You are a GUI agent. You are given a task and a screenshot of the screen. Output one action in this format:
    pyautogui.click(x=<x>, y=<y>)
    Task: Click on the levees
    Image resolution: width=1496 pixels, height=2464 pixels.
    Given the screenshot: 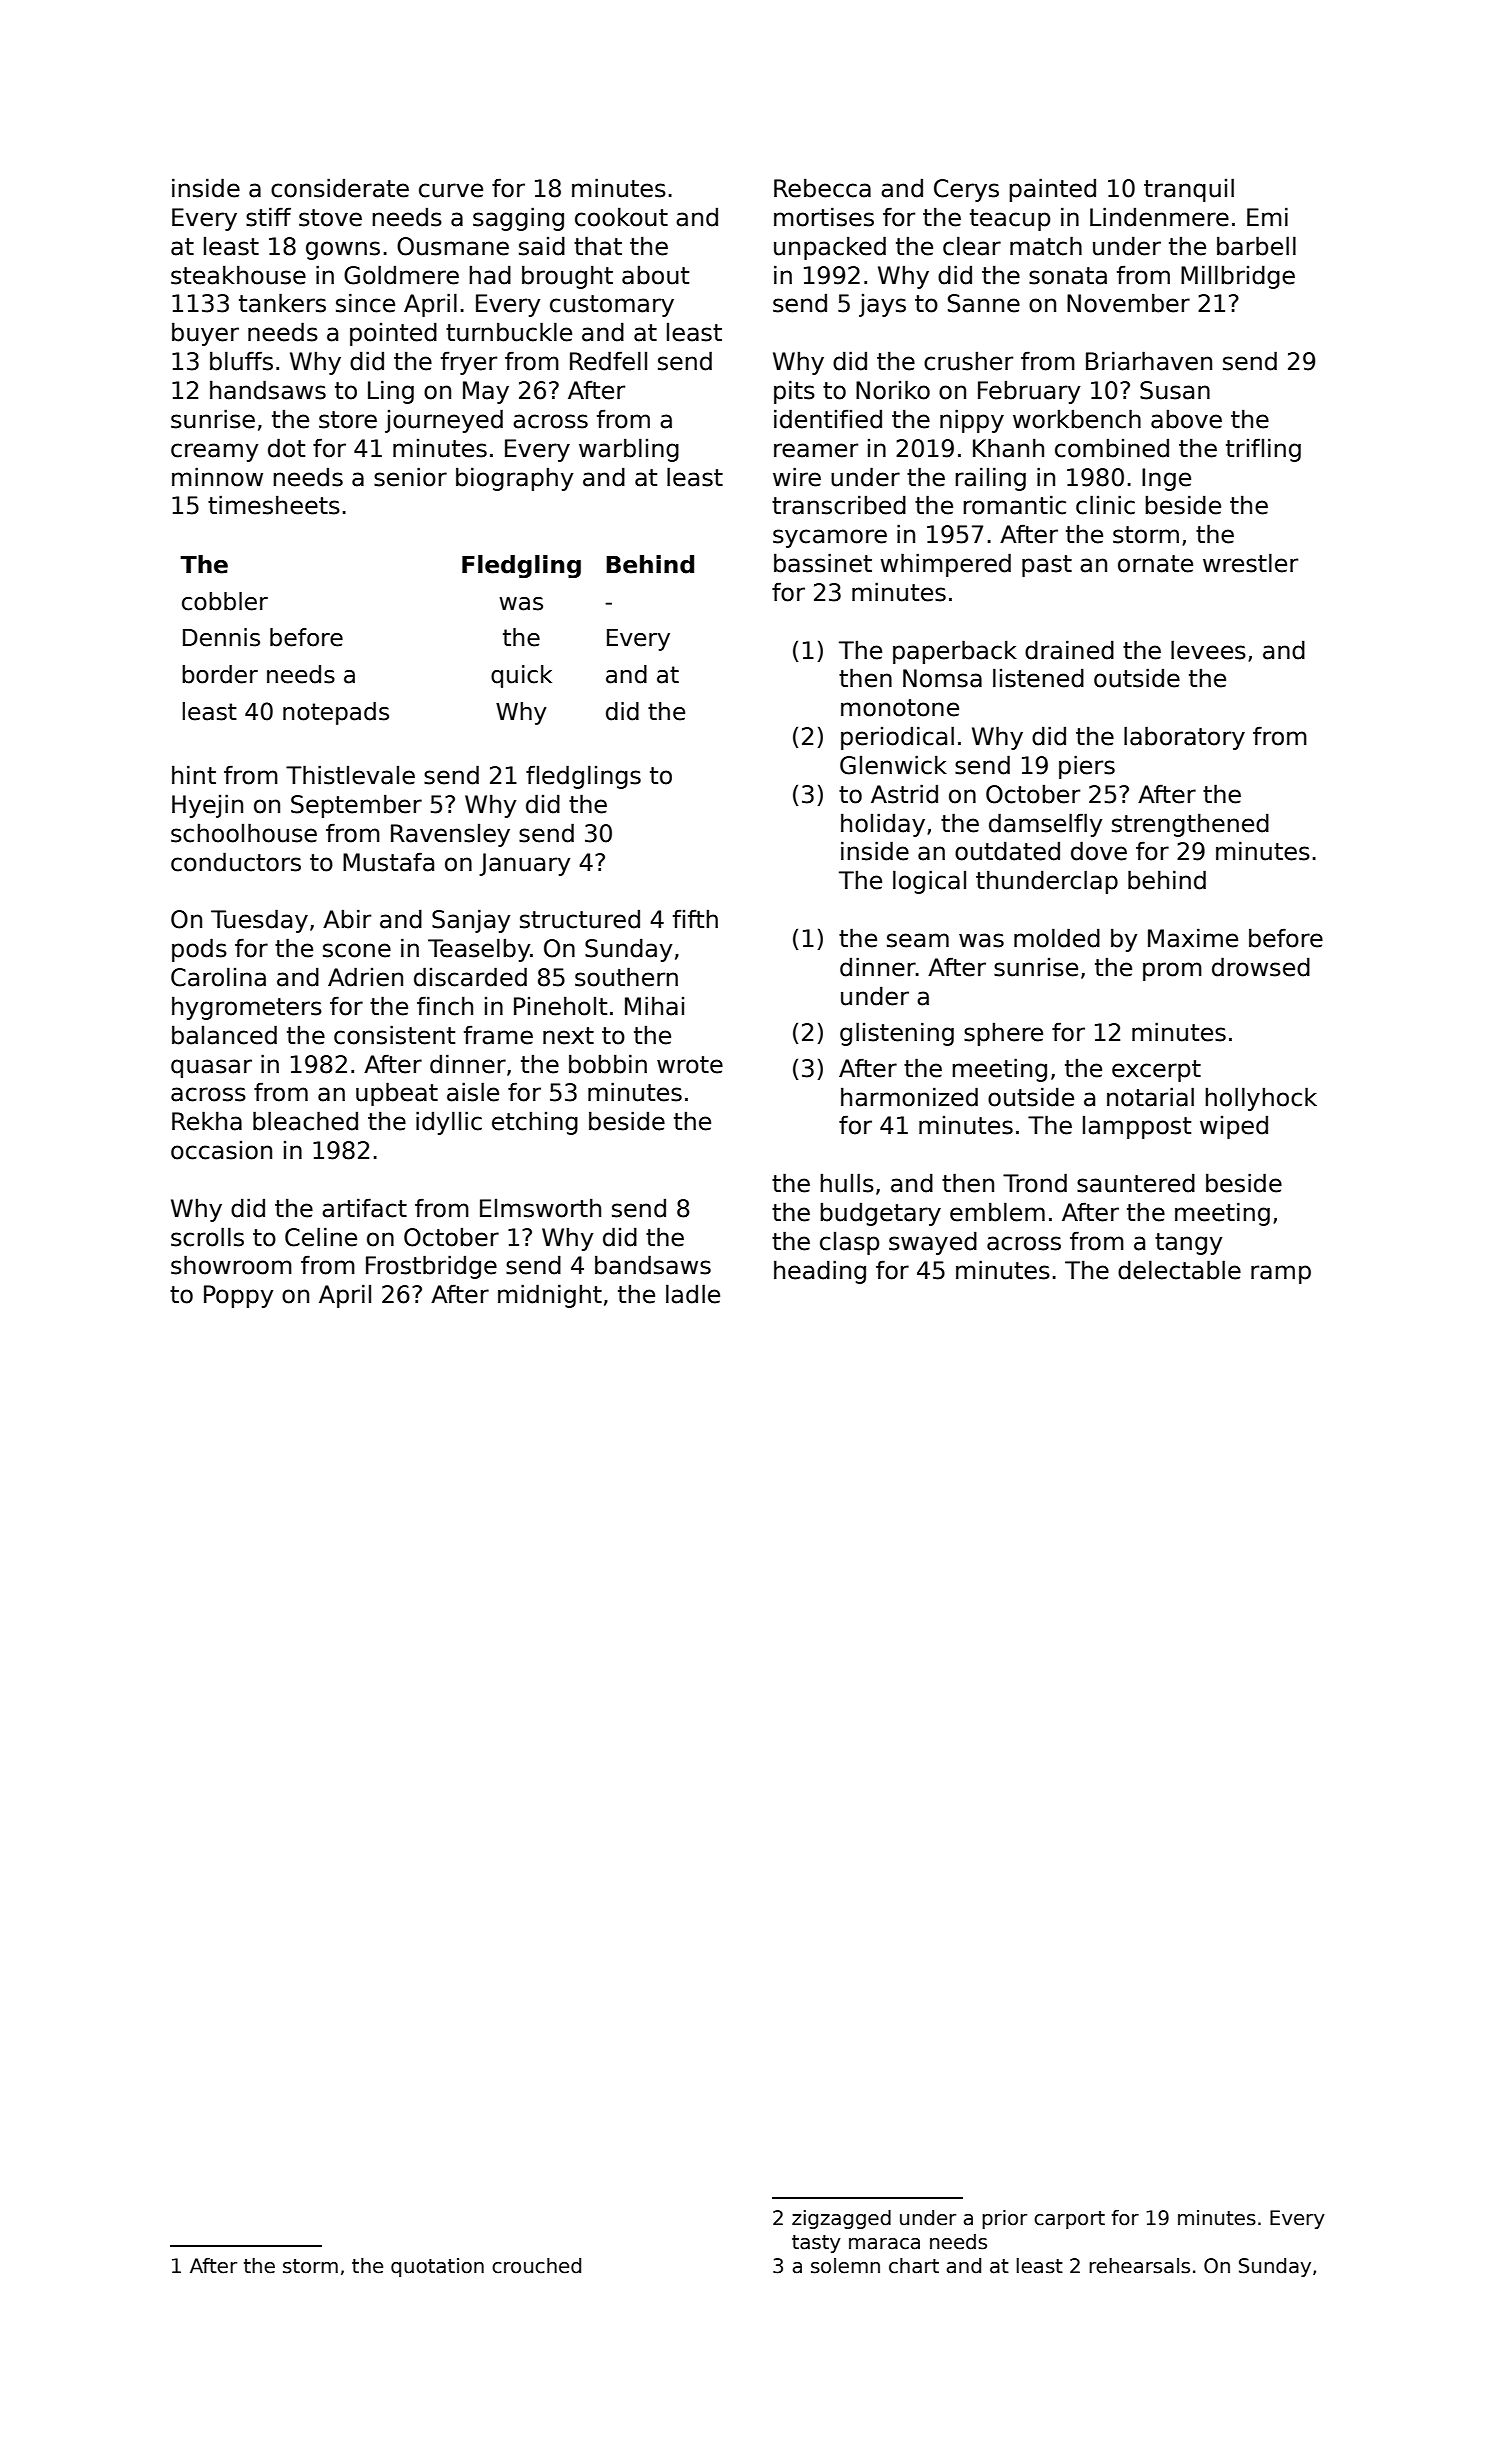 What is the action you would take?
    pyautogui.click(x=1208, y=650)
